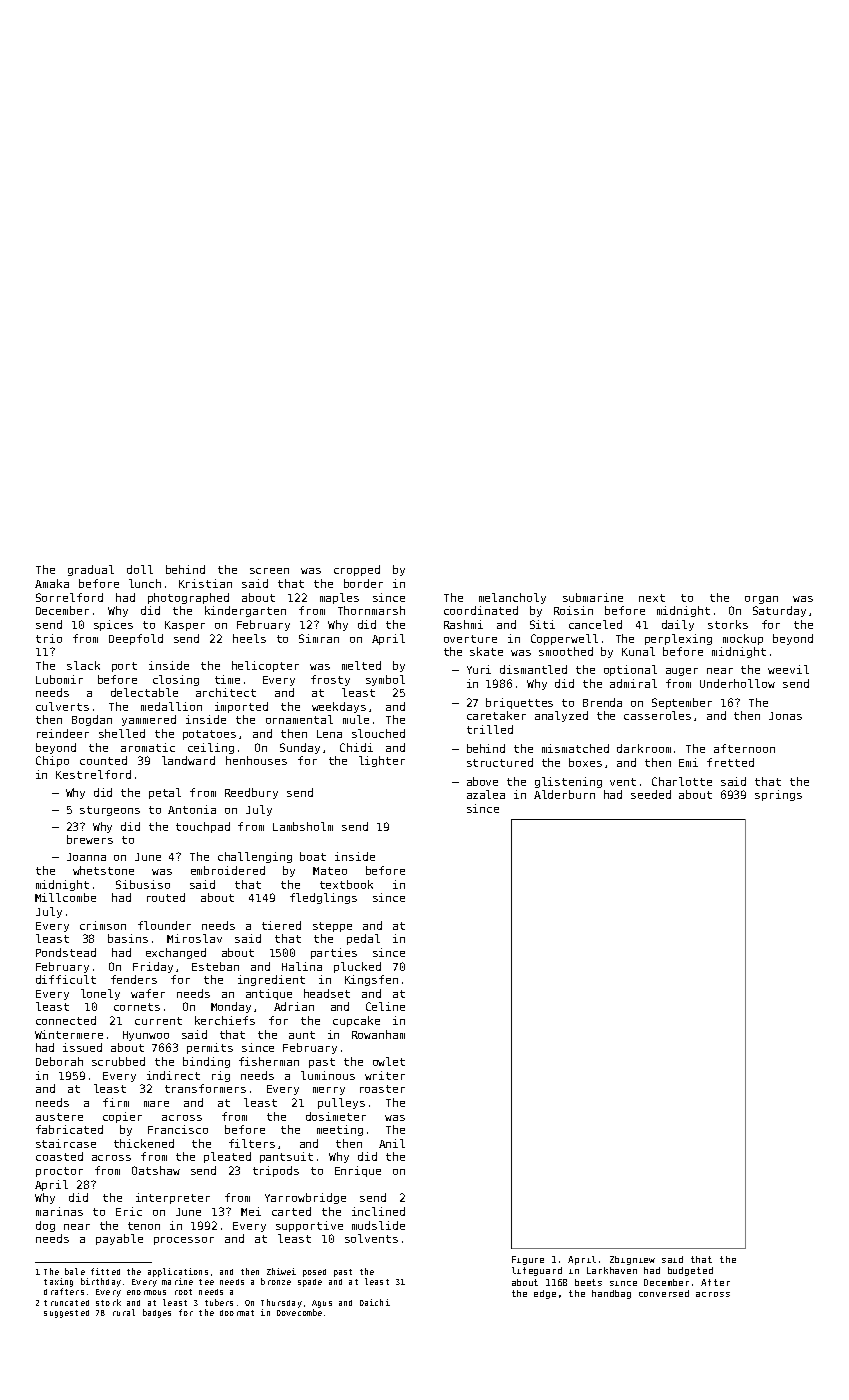 The height and width of the document is (1400, 849). Describe the element at coordinates (66, 1314) in the document. I see `suggested` at that location.
